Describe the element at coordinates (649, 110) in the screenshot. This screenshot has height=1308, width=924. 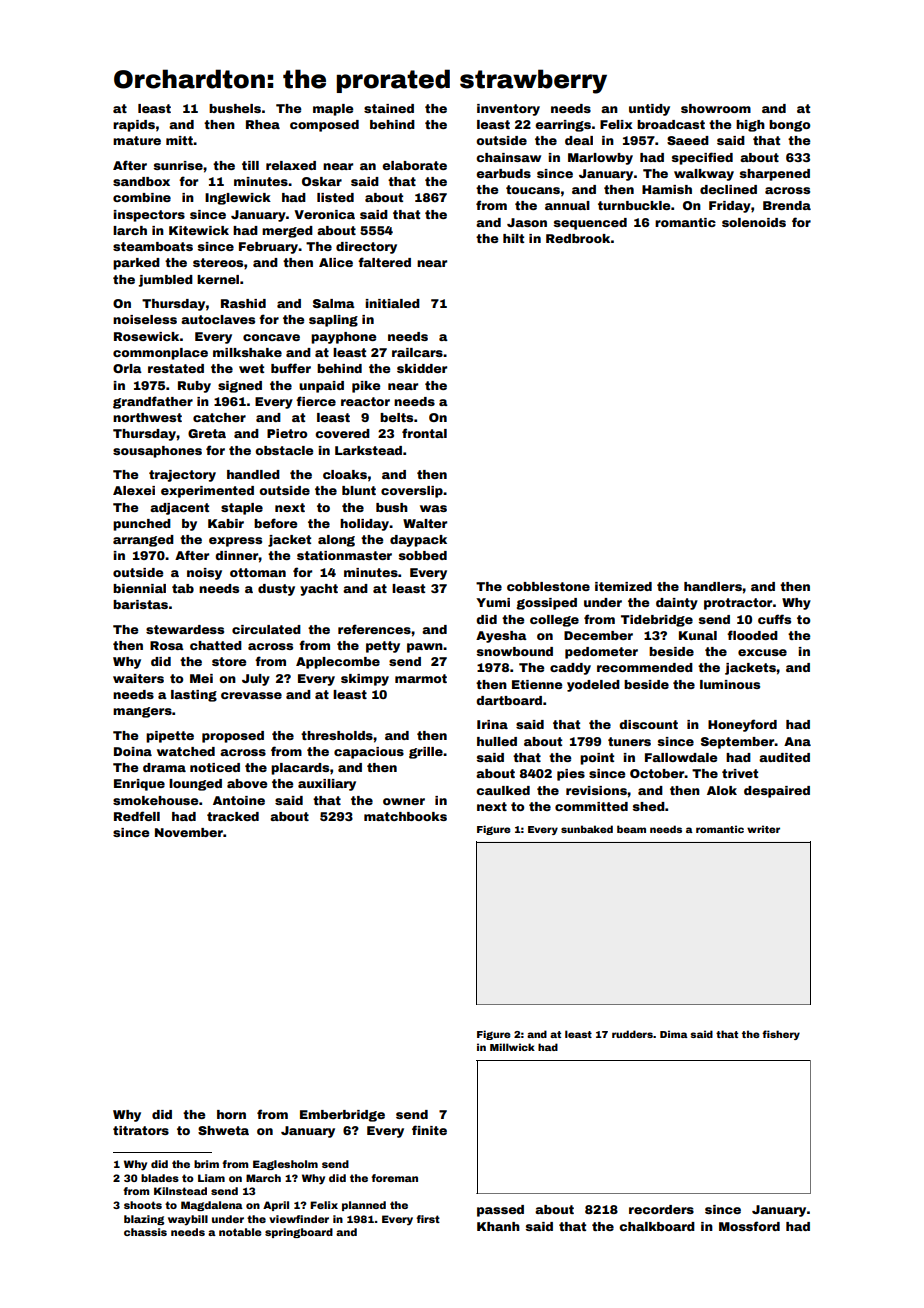
I see `untidy` at that location.
